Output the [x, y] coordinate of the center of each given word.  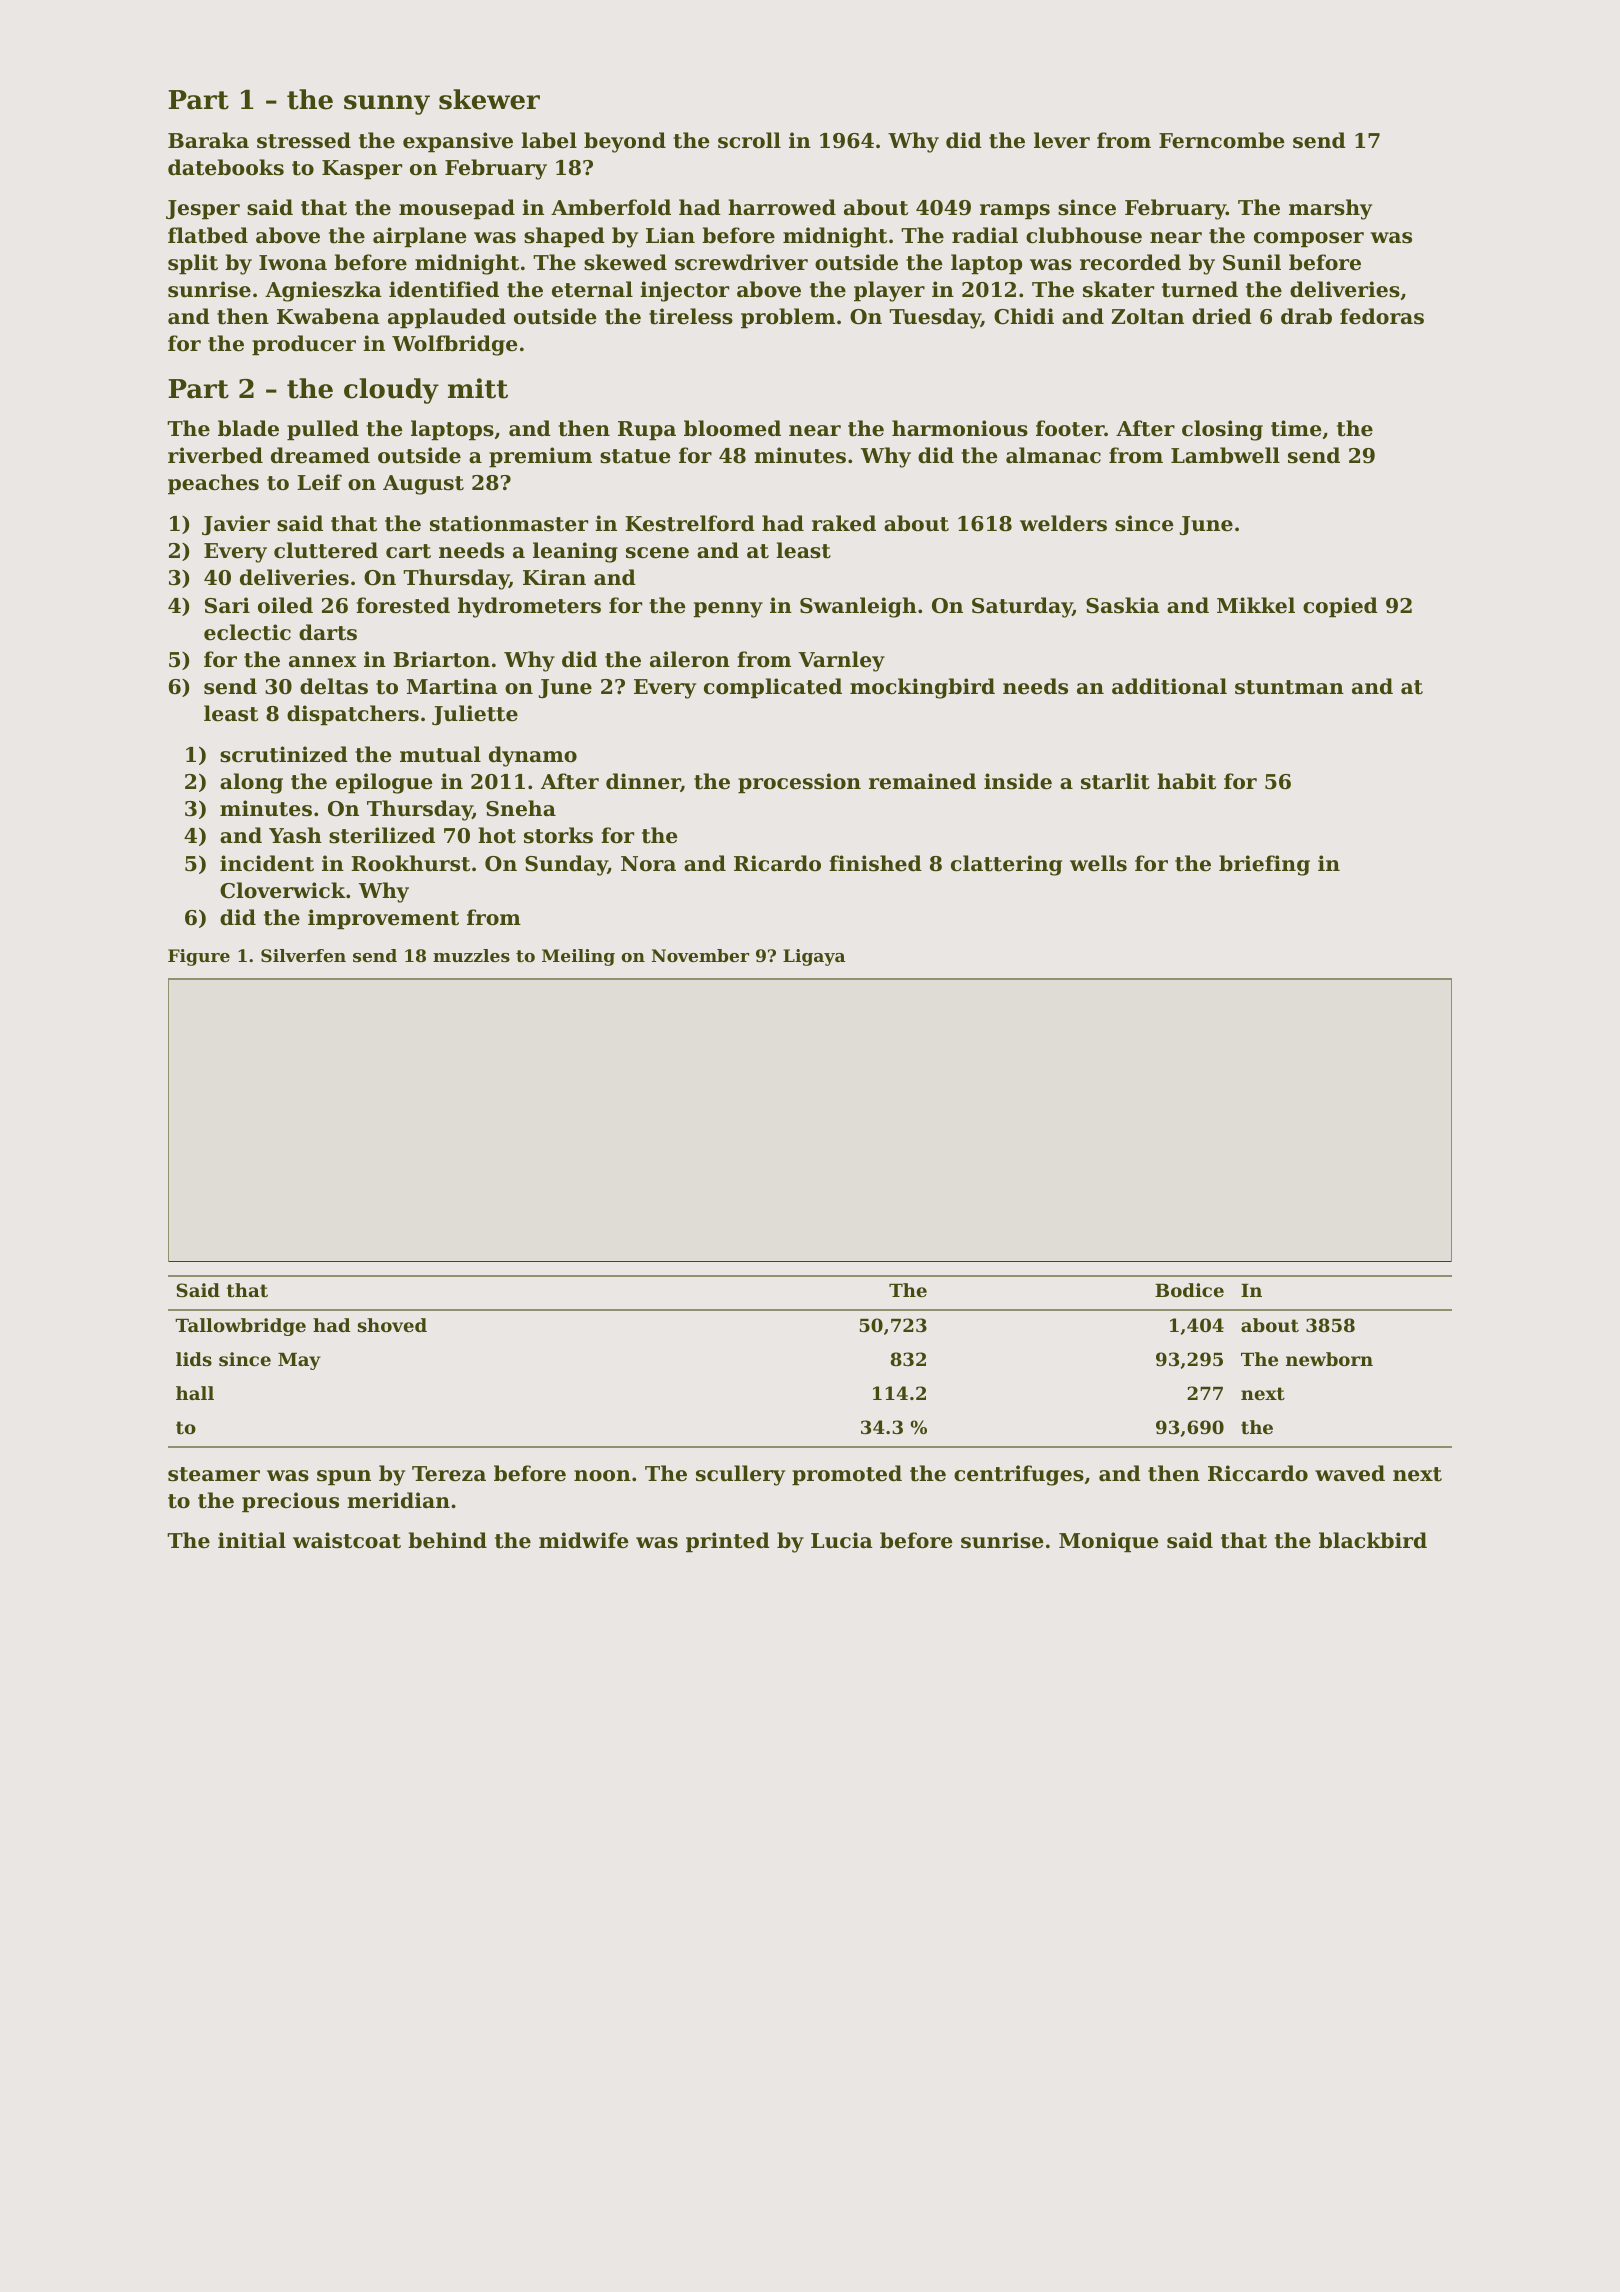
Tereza [449, 1474]
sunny [387, 105]
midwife [584, 1540]
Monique [1109, 1542]
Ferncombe [1222, 140]
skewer [489, 99]
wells [1098, 863]
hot [497, 835]
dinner [643, 782]
